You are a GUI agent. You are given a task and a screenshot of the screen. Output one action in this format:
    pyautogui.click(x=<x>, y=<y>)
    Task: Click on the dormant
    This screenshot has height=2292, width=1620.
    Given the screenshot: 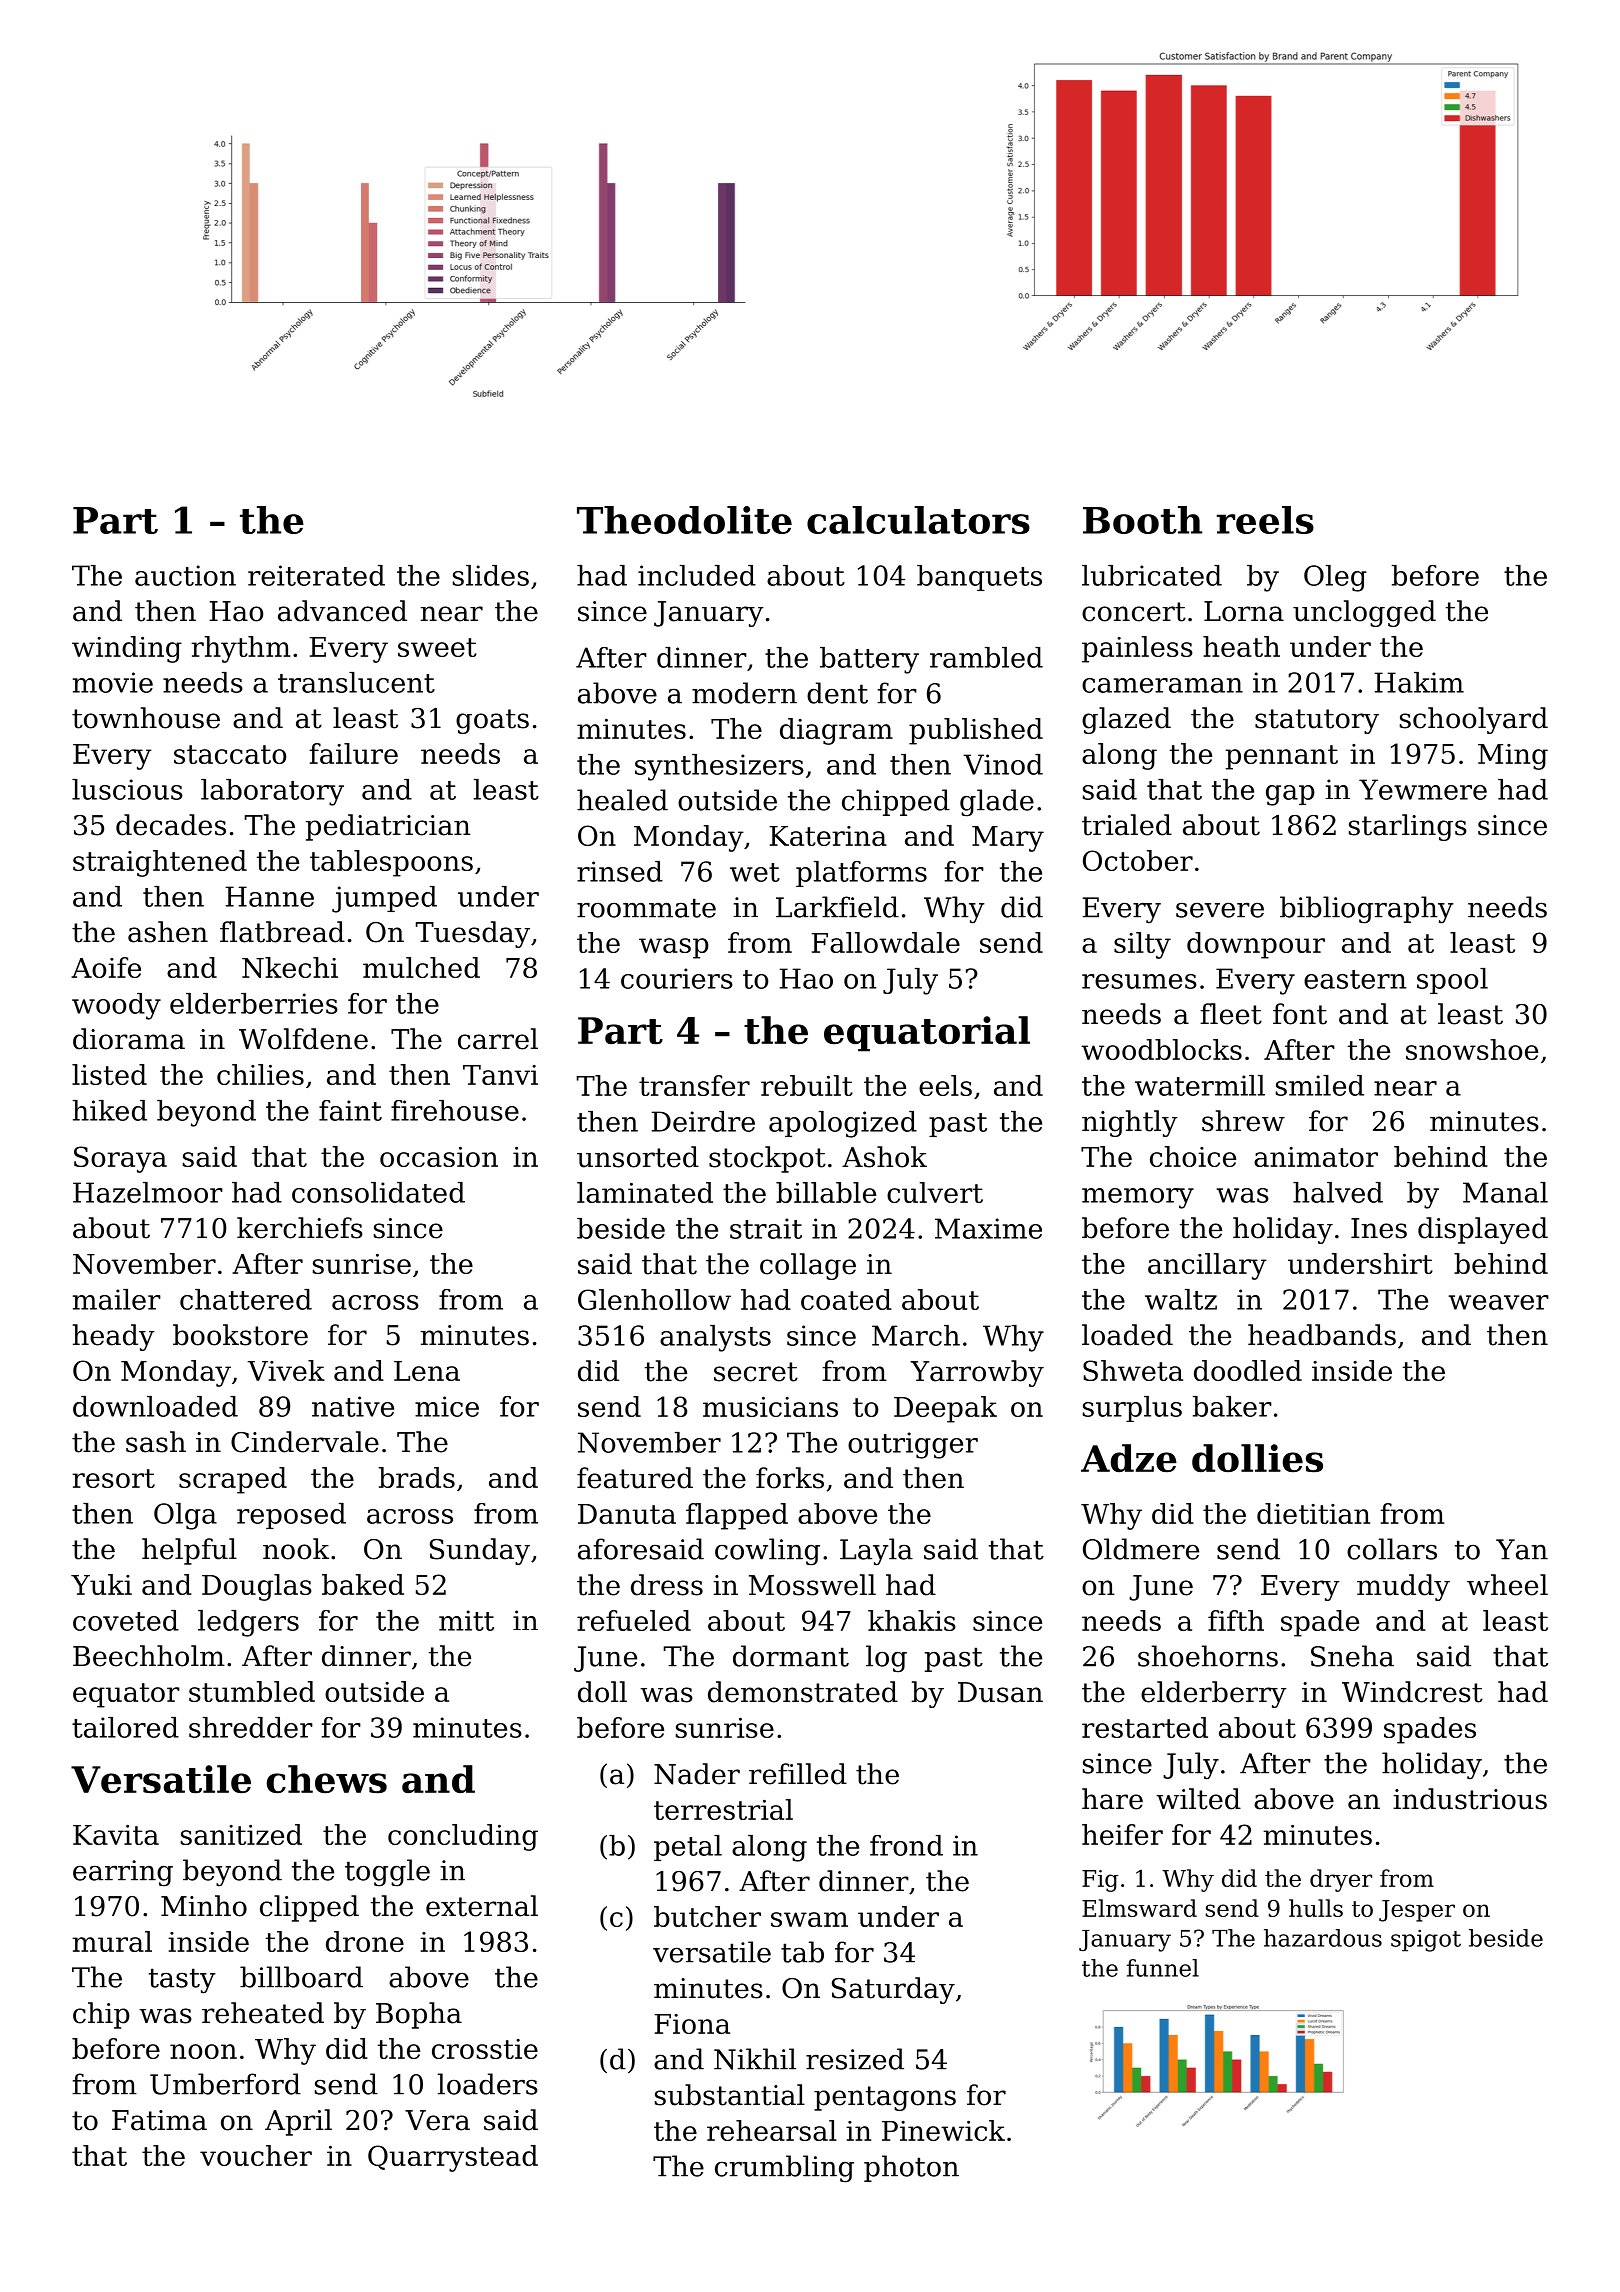 What is the action you would take?
    pyautogui.click(x=791, y=1656)
